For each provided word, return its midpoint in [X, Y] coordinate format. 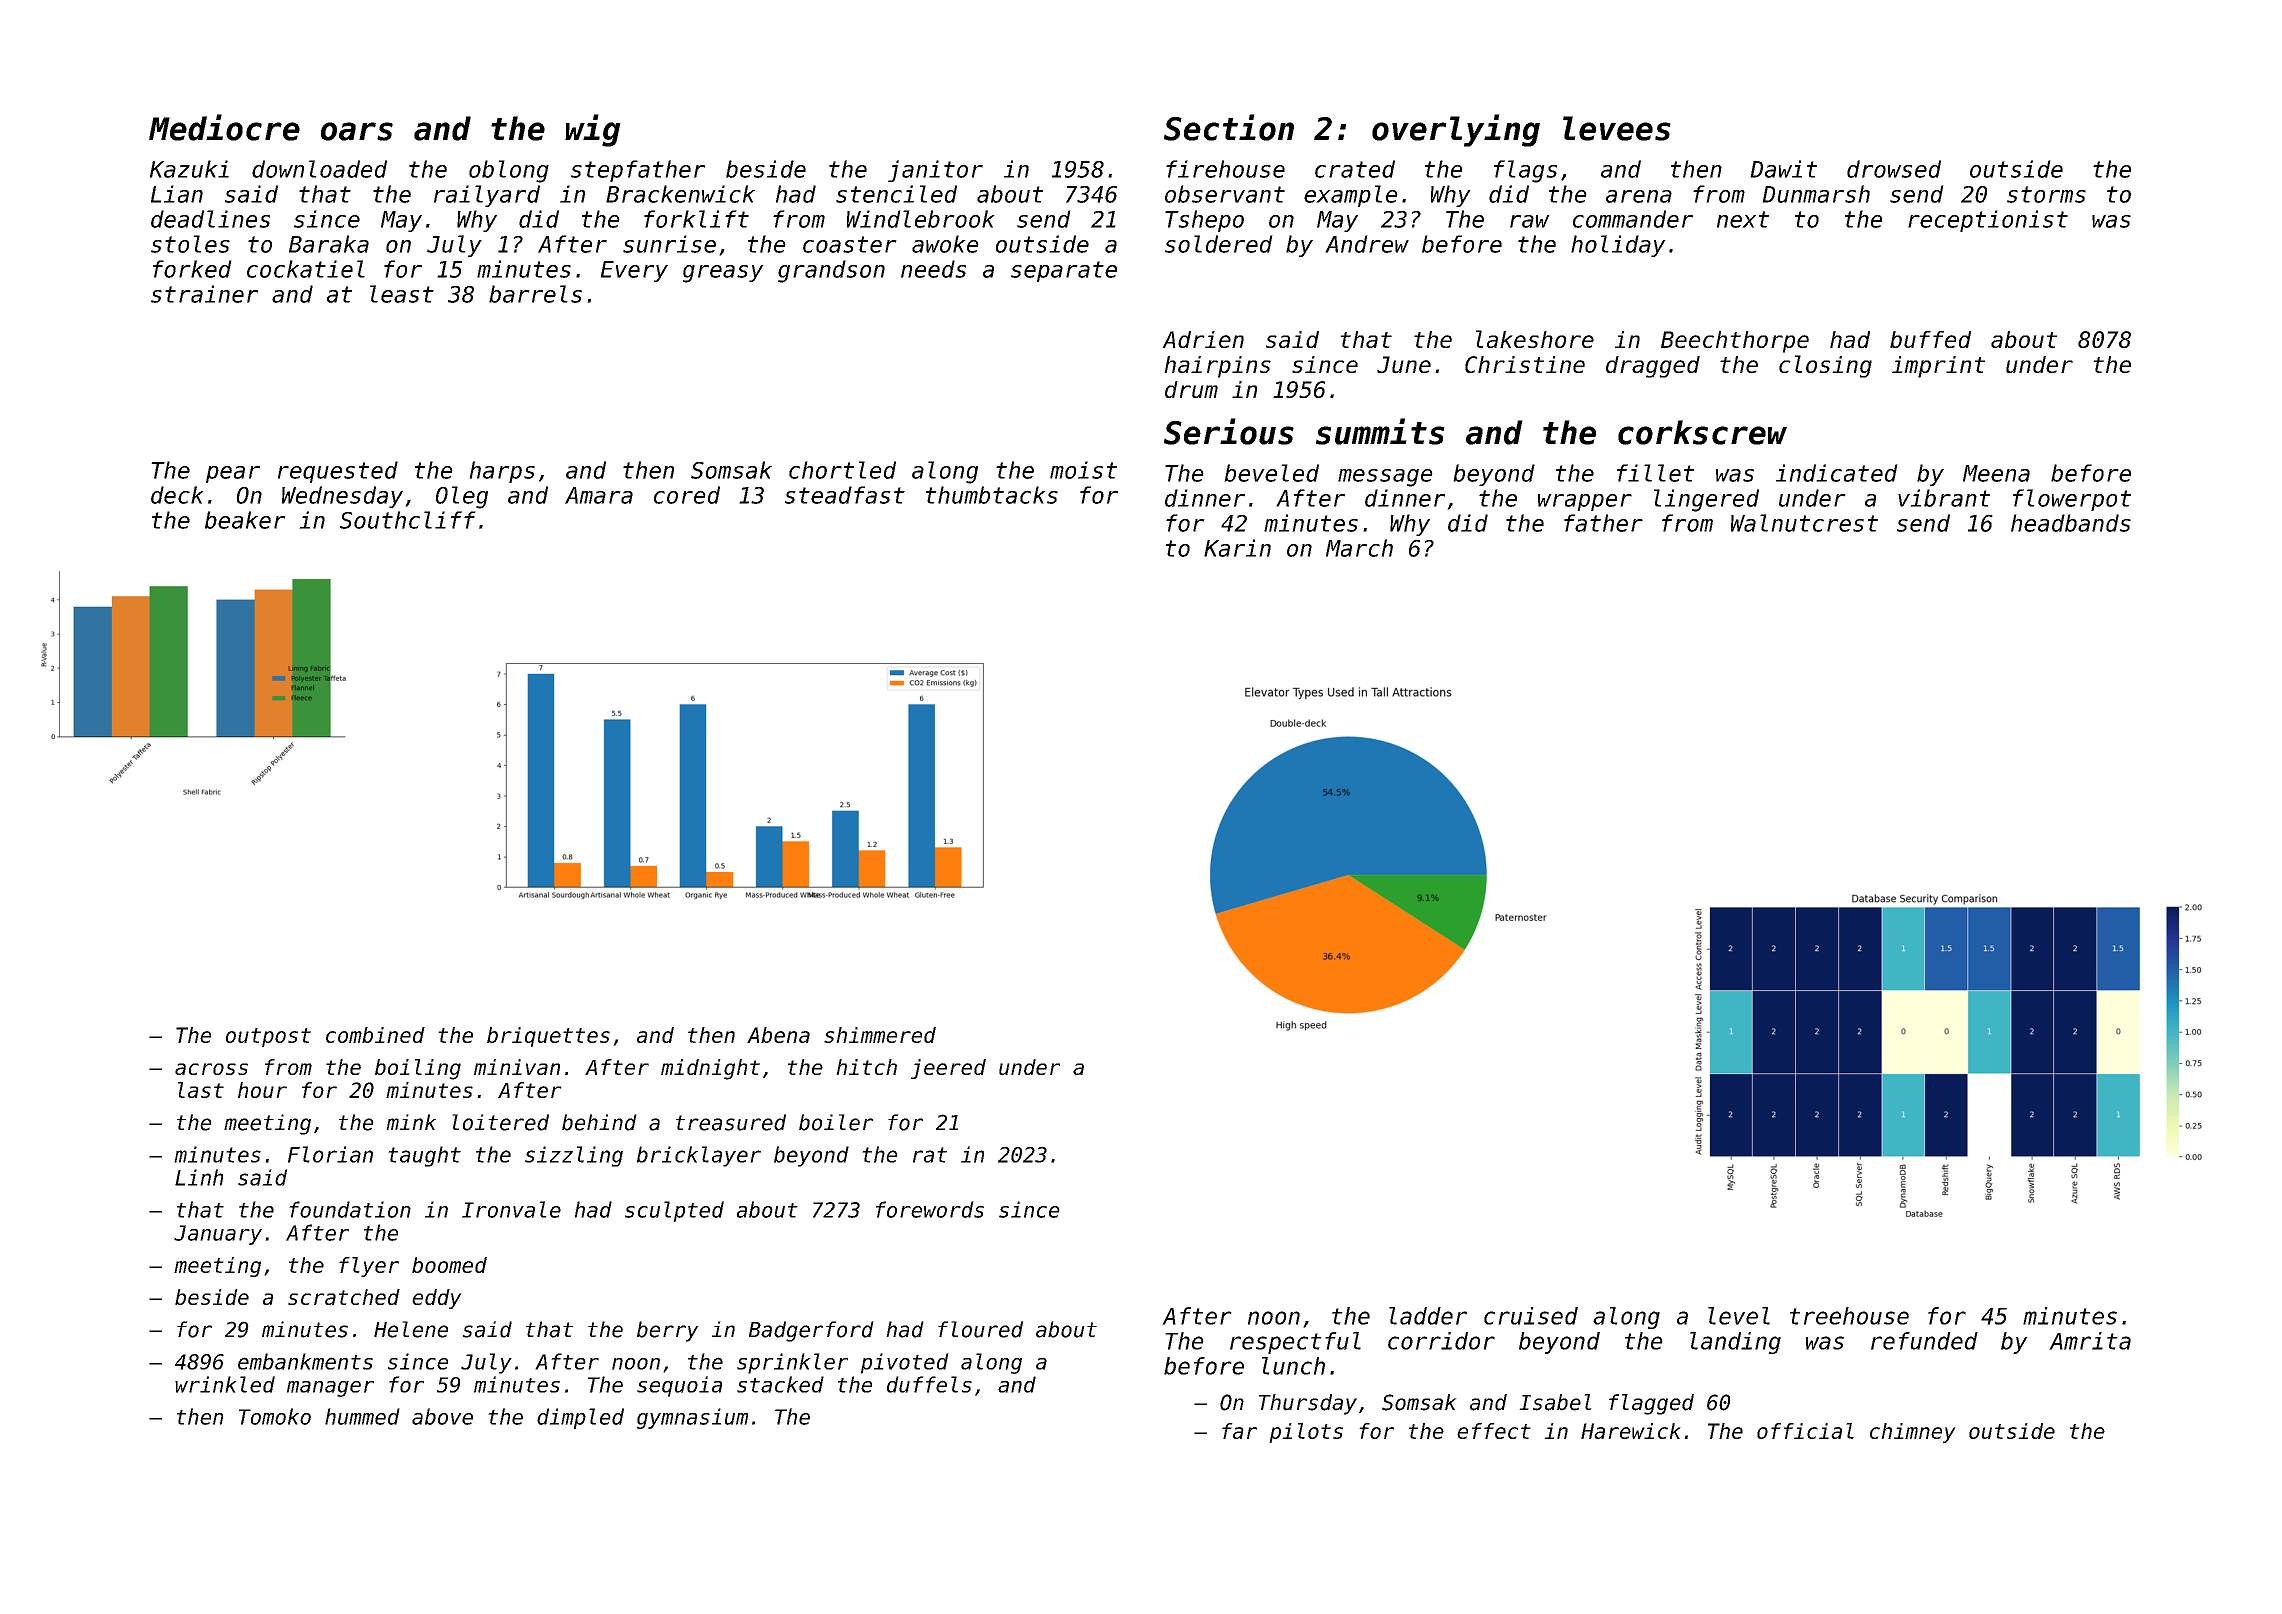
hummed [362, 1416]
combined [375, 1035]
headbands [2071, 523]
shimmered [880, 1035]
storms [2046, 194]
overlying [1456, 130]
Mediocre [224, 127]
